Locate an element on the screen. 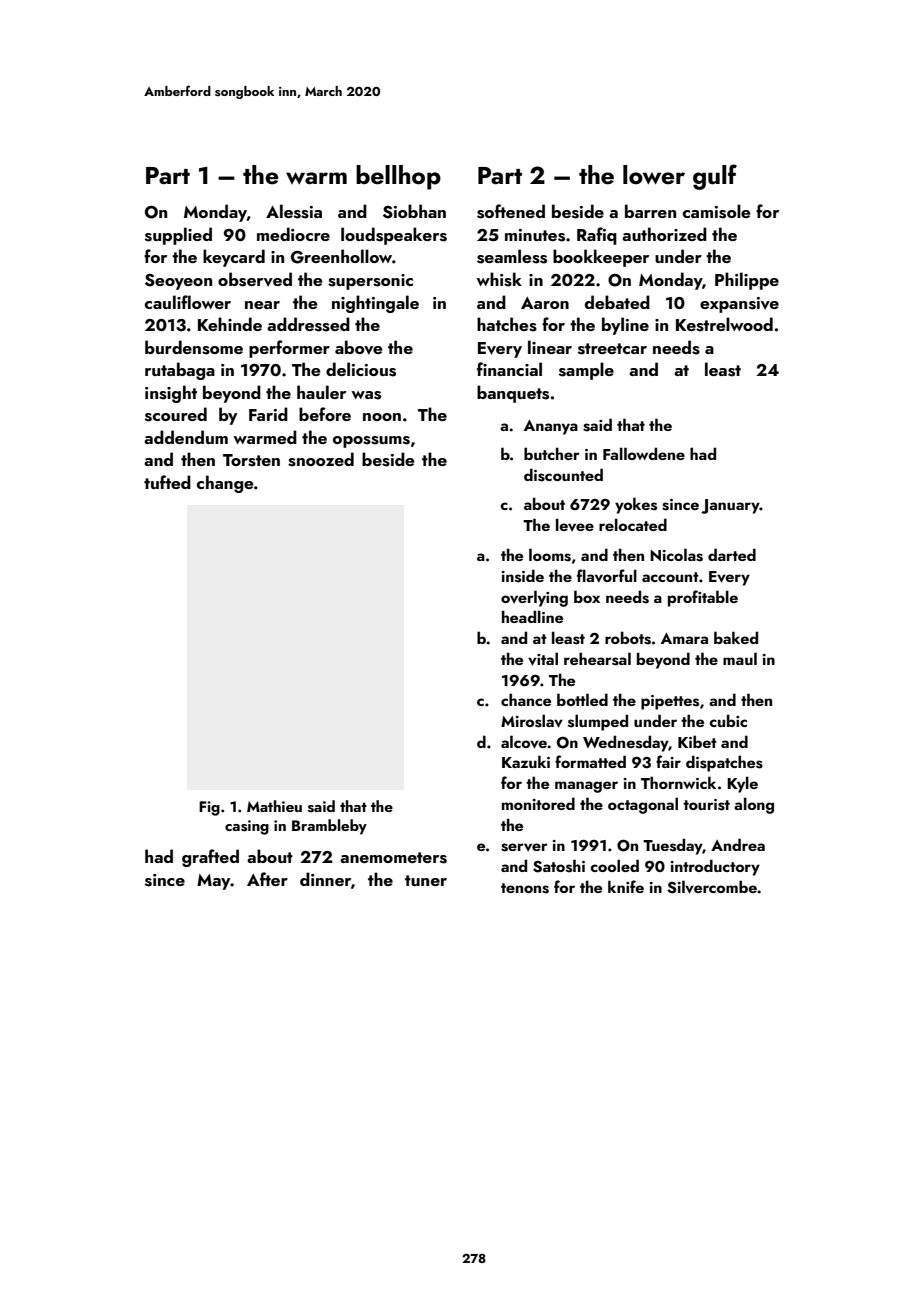 The height and width of the screenshot is (1311, 924). change is located at coordinates (225, 484).
